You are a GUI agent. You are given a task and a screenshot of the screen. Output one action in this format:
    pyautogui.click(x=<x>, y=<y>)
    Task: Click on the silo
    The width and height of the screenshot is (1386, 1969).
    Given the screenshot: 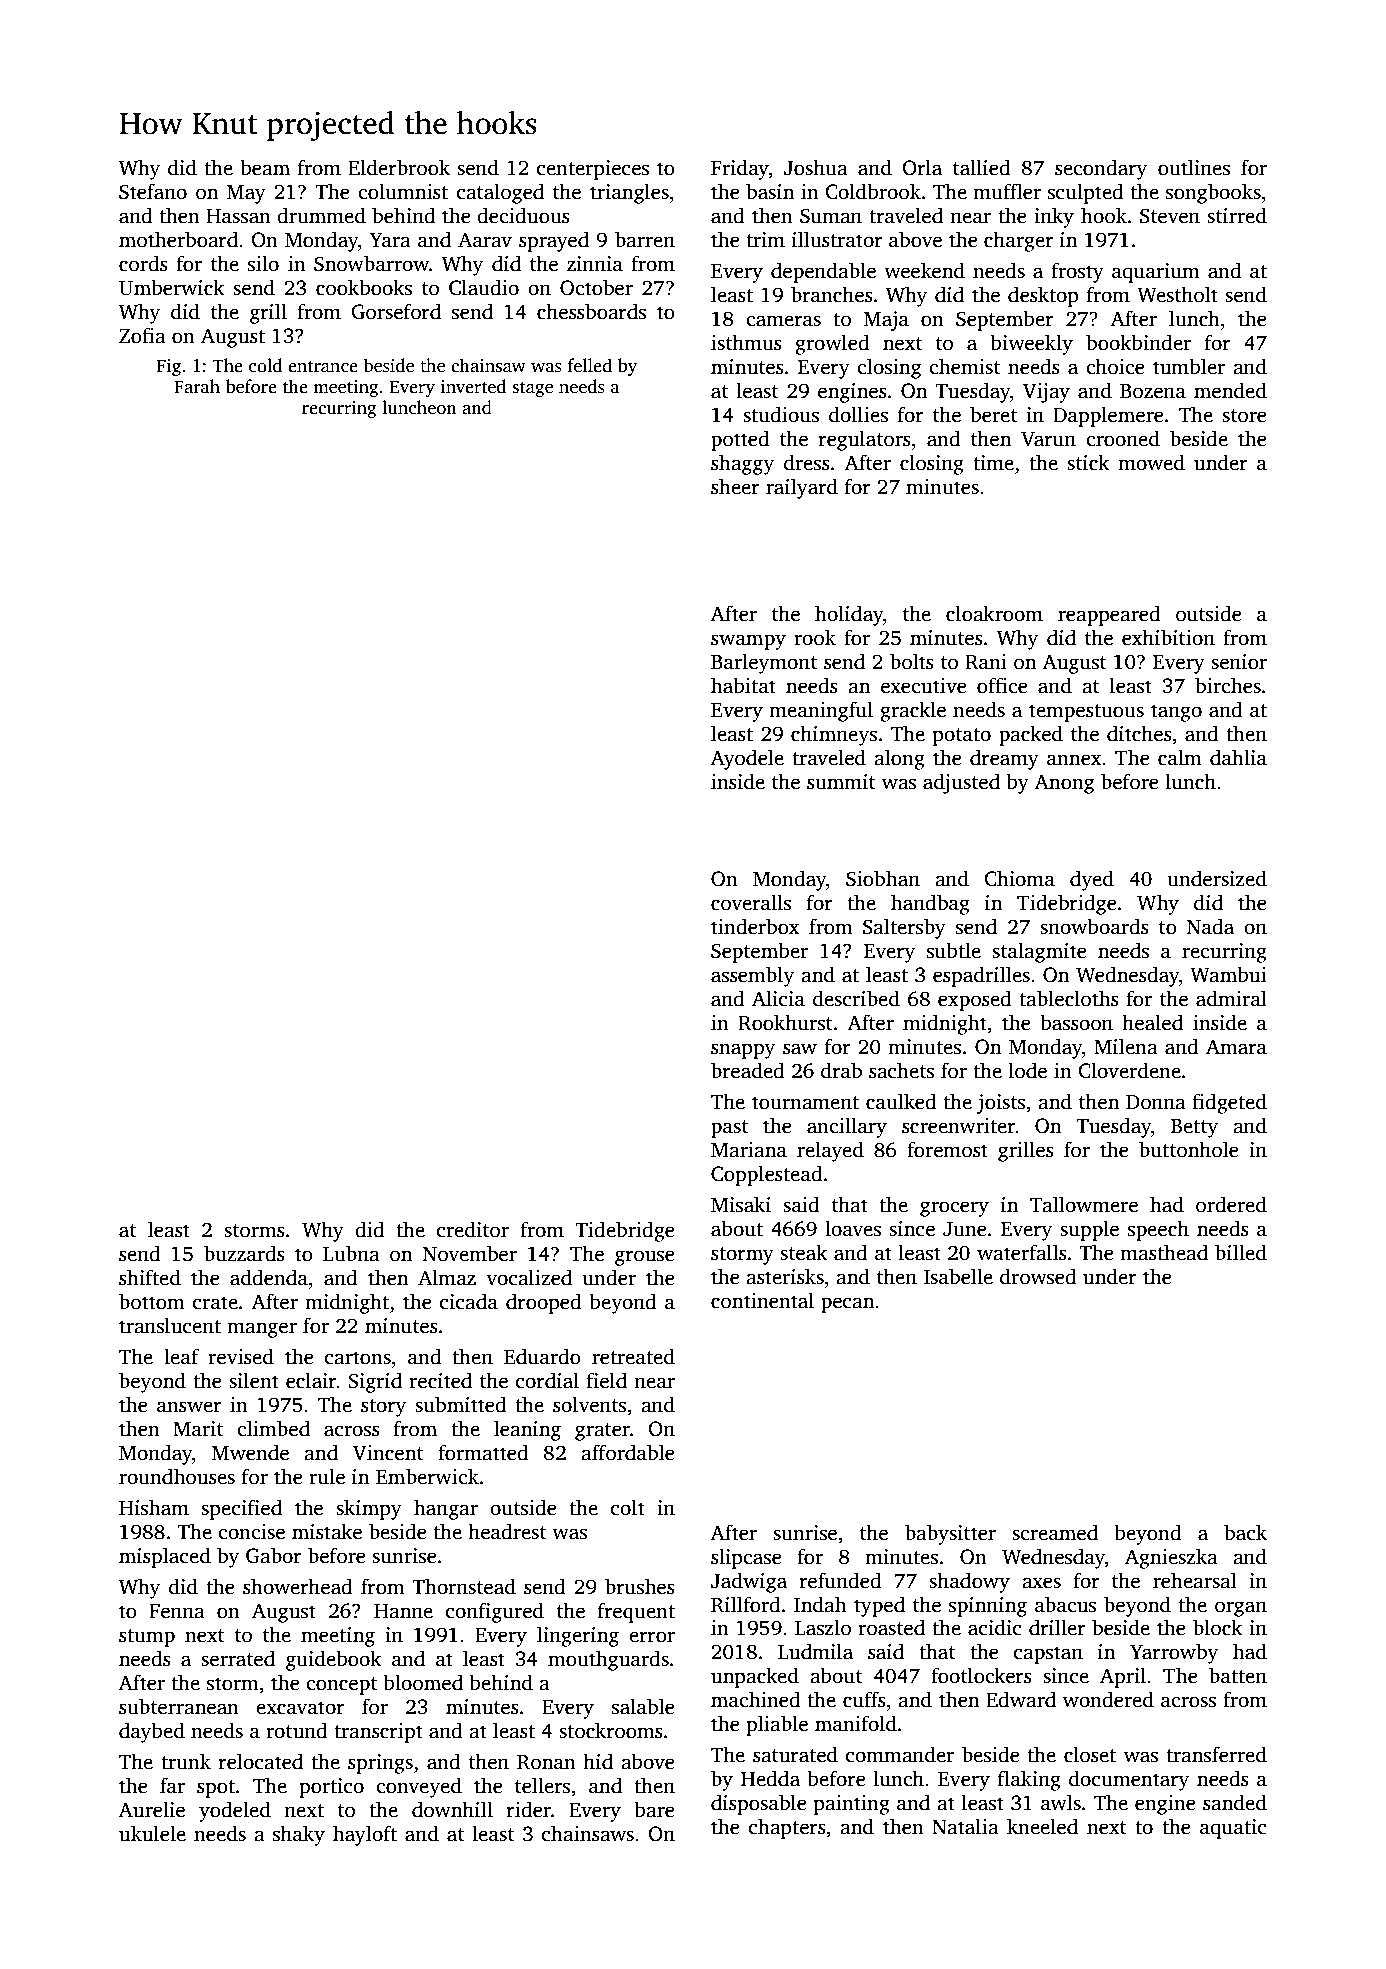 What is the action you would take?
    pyautogui.click(x=263, y=263)
